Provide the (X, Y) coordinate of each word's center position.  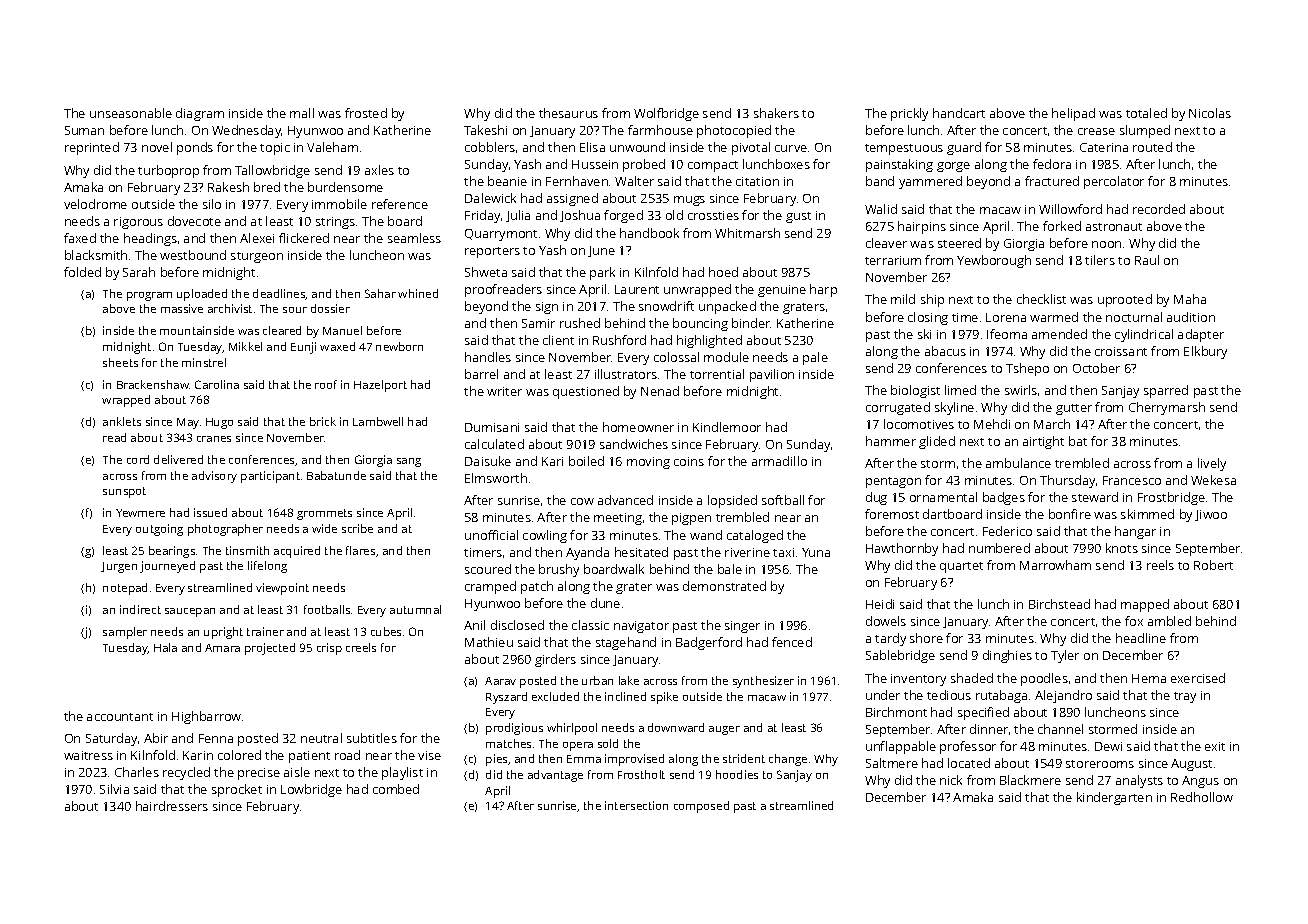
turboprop (168, 171)
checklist (1041, 299)
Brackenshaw (153, 384)
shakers (776, 113)
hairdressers (172, 806)
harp (823, 290)
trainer (265, 631)
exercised (1198, 678)
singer (742, 627)
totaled (1146, 113)
